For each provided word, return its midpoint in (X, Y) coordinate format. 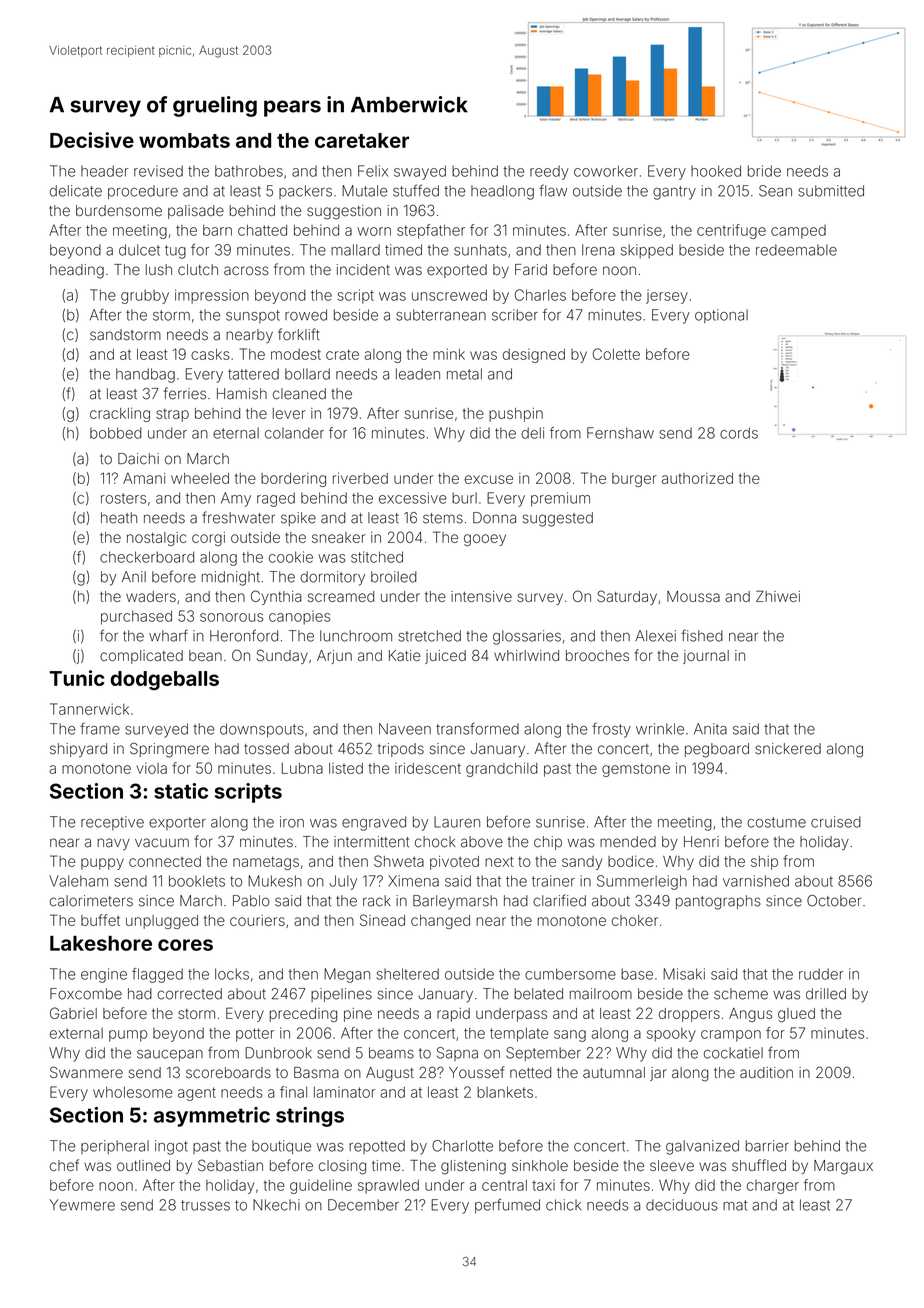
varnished (756, 881)
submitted (831, 191)
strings (310, 1117)
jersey (667, 296)
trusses (205, 1205)
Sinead (382, 920)
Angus (751, 1015)
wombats (184, 140)
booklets (197, 881)
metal (464, 374)
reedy (549, 173)
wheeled (200, 478)
